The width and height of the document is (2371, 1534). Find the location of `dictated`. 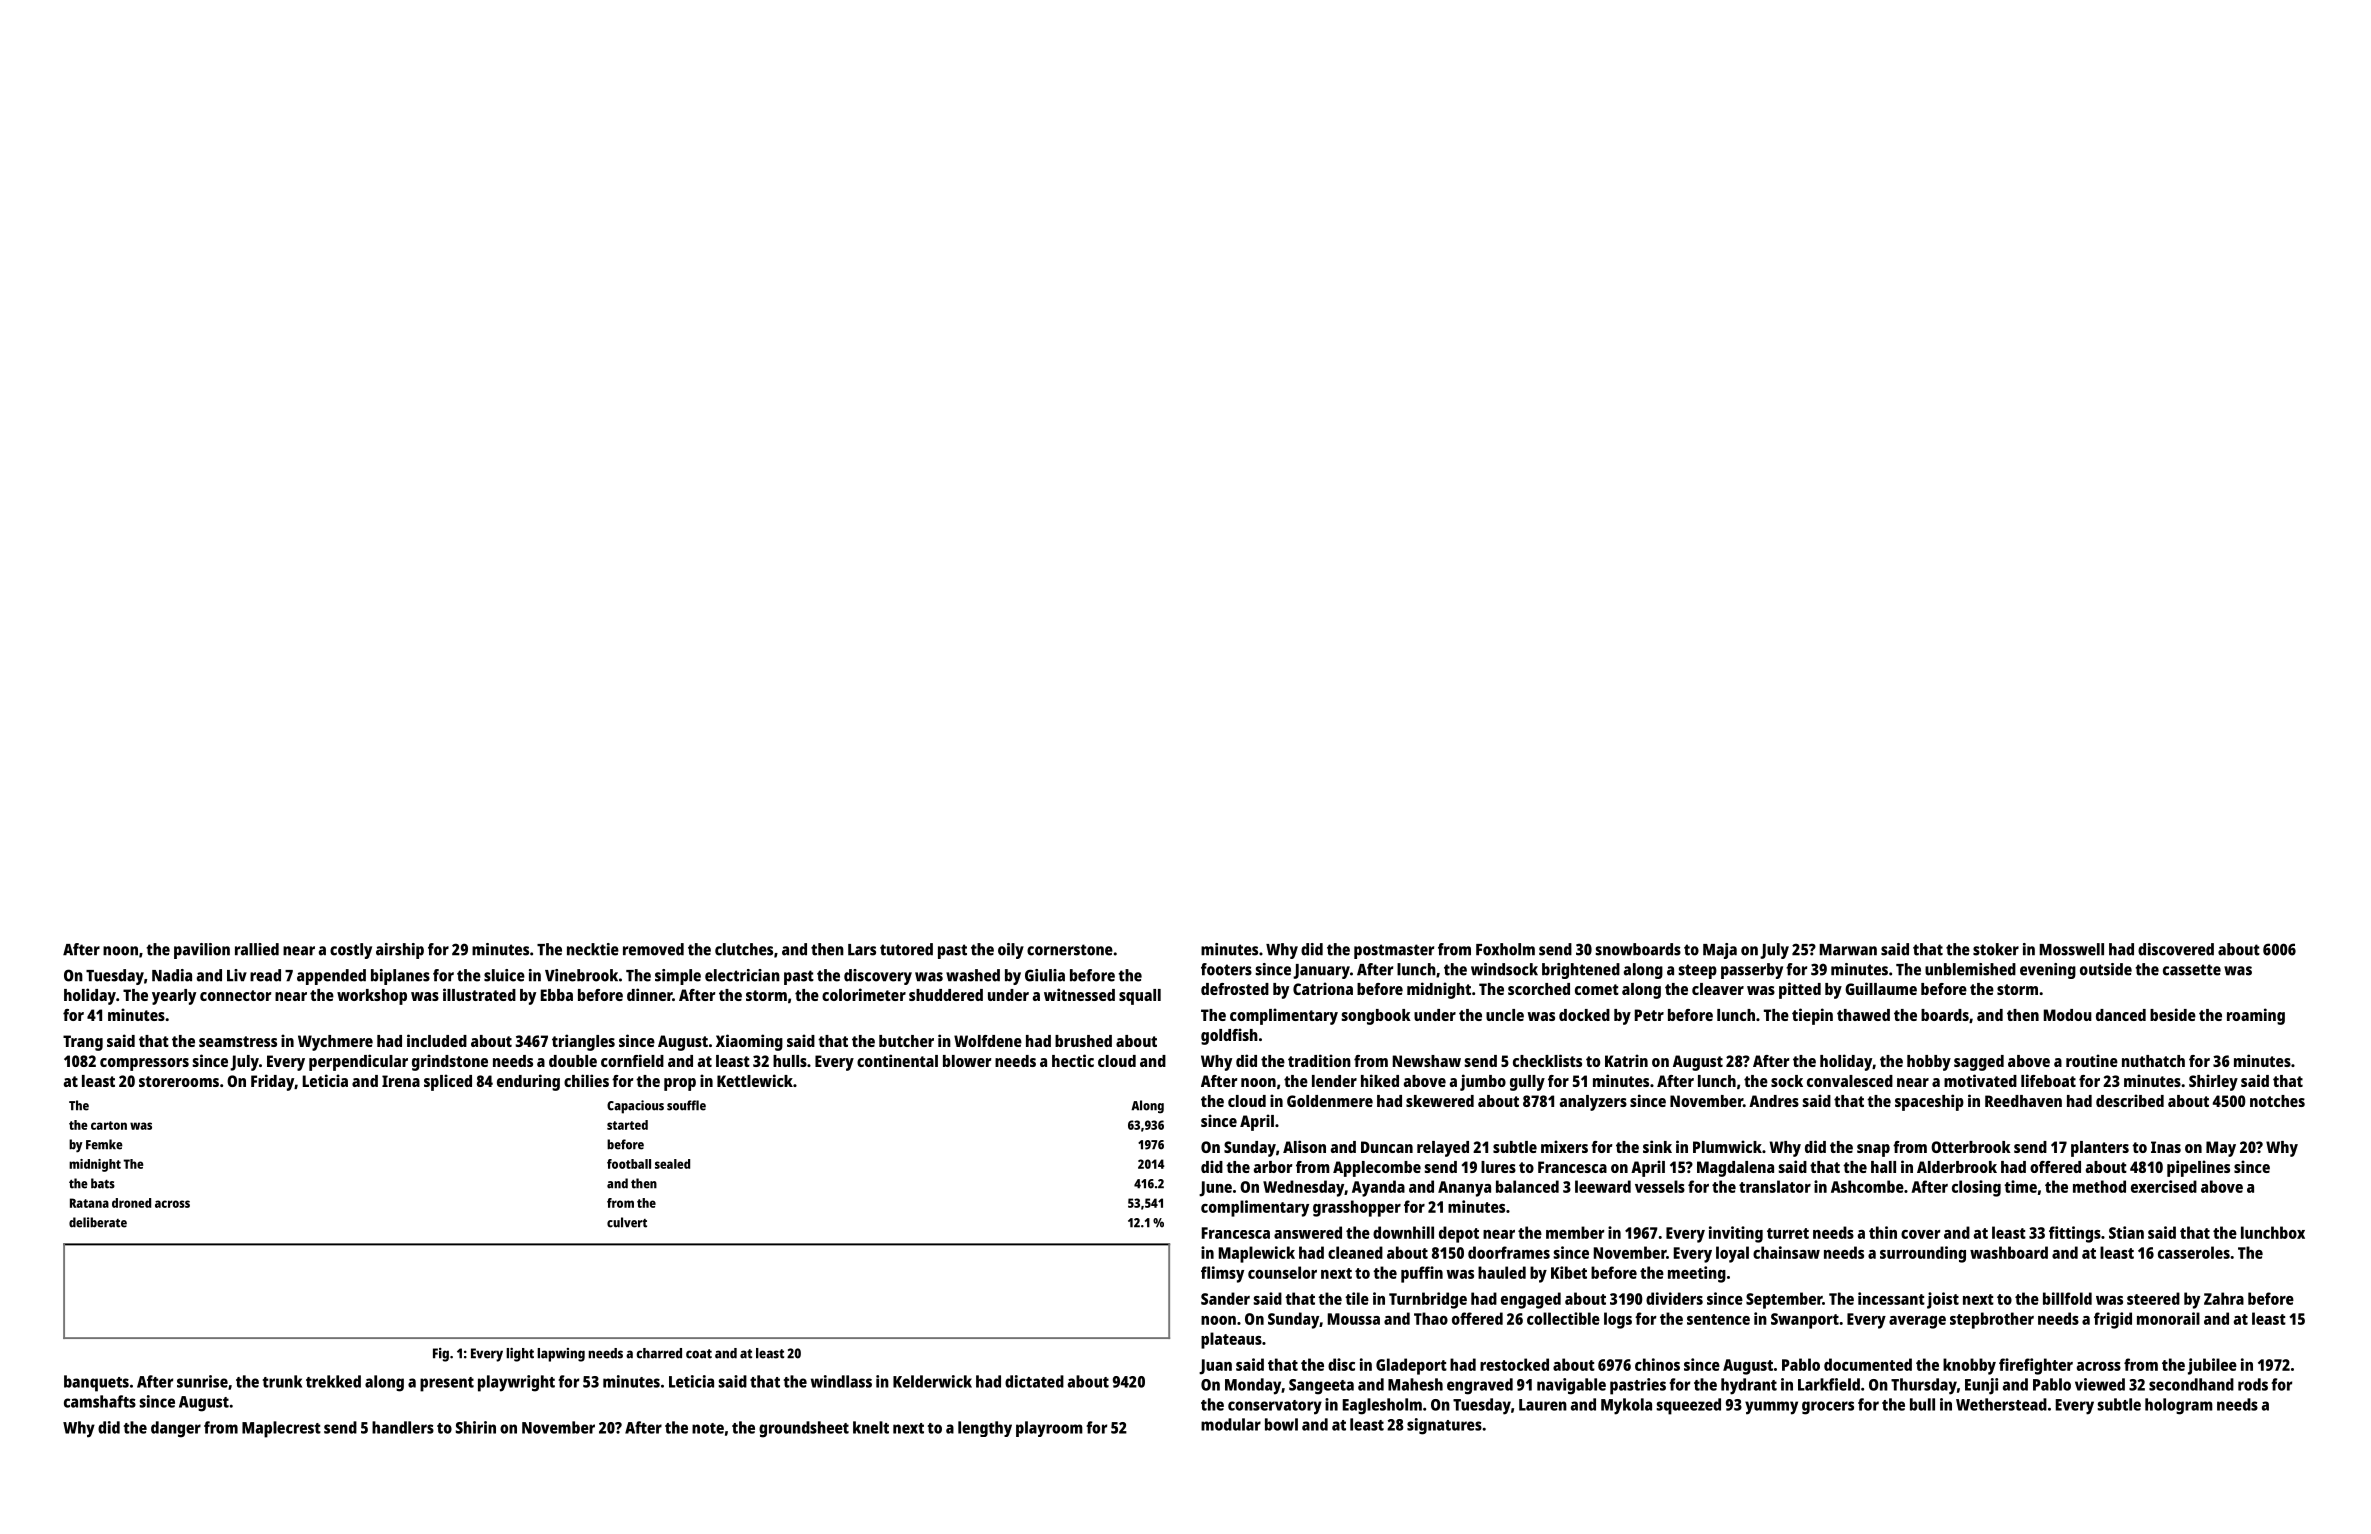

dictated is located at coordinates (1034, 1381).
